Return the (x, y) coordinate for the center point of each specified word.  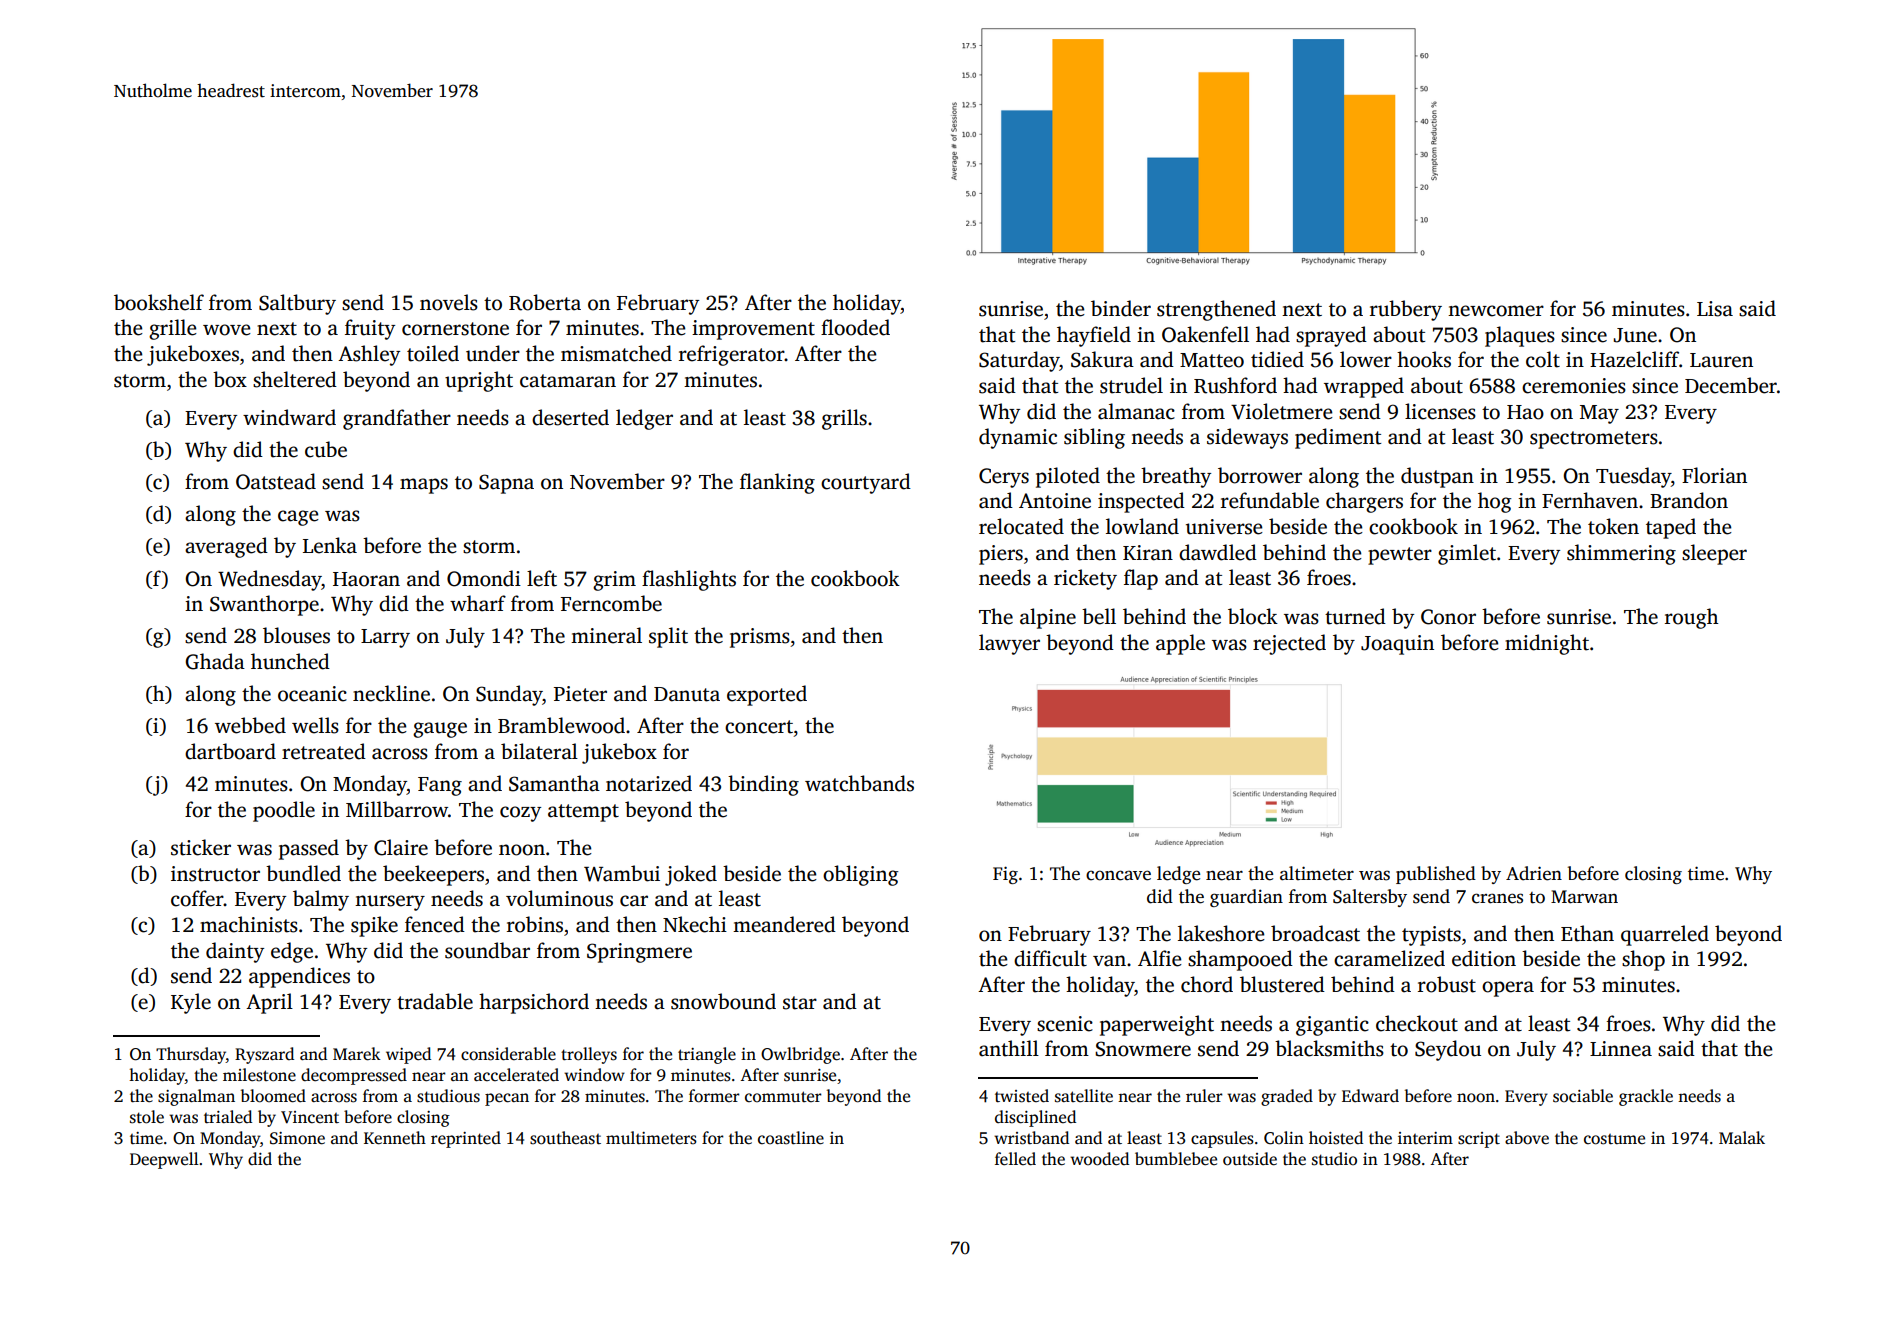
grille (173, 329)
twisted (1022, 1096)
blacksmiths (1329, 1048)
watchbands (859, 783)
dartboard (230, 751)
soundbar (487, 950)
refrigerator (732, 355)
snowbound (723, 1001)
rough (1691, 618)
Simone (297, 1138)
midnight (1547, 644)
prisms (760, 638)
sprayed (1331, 336)
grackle (1646, 1097)
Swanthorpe (264, 605)
